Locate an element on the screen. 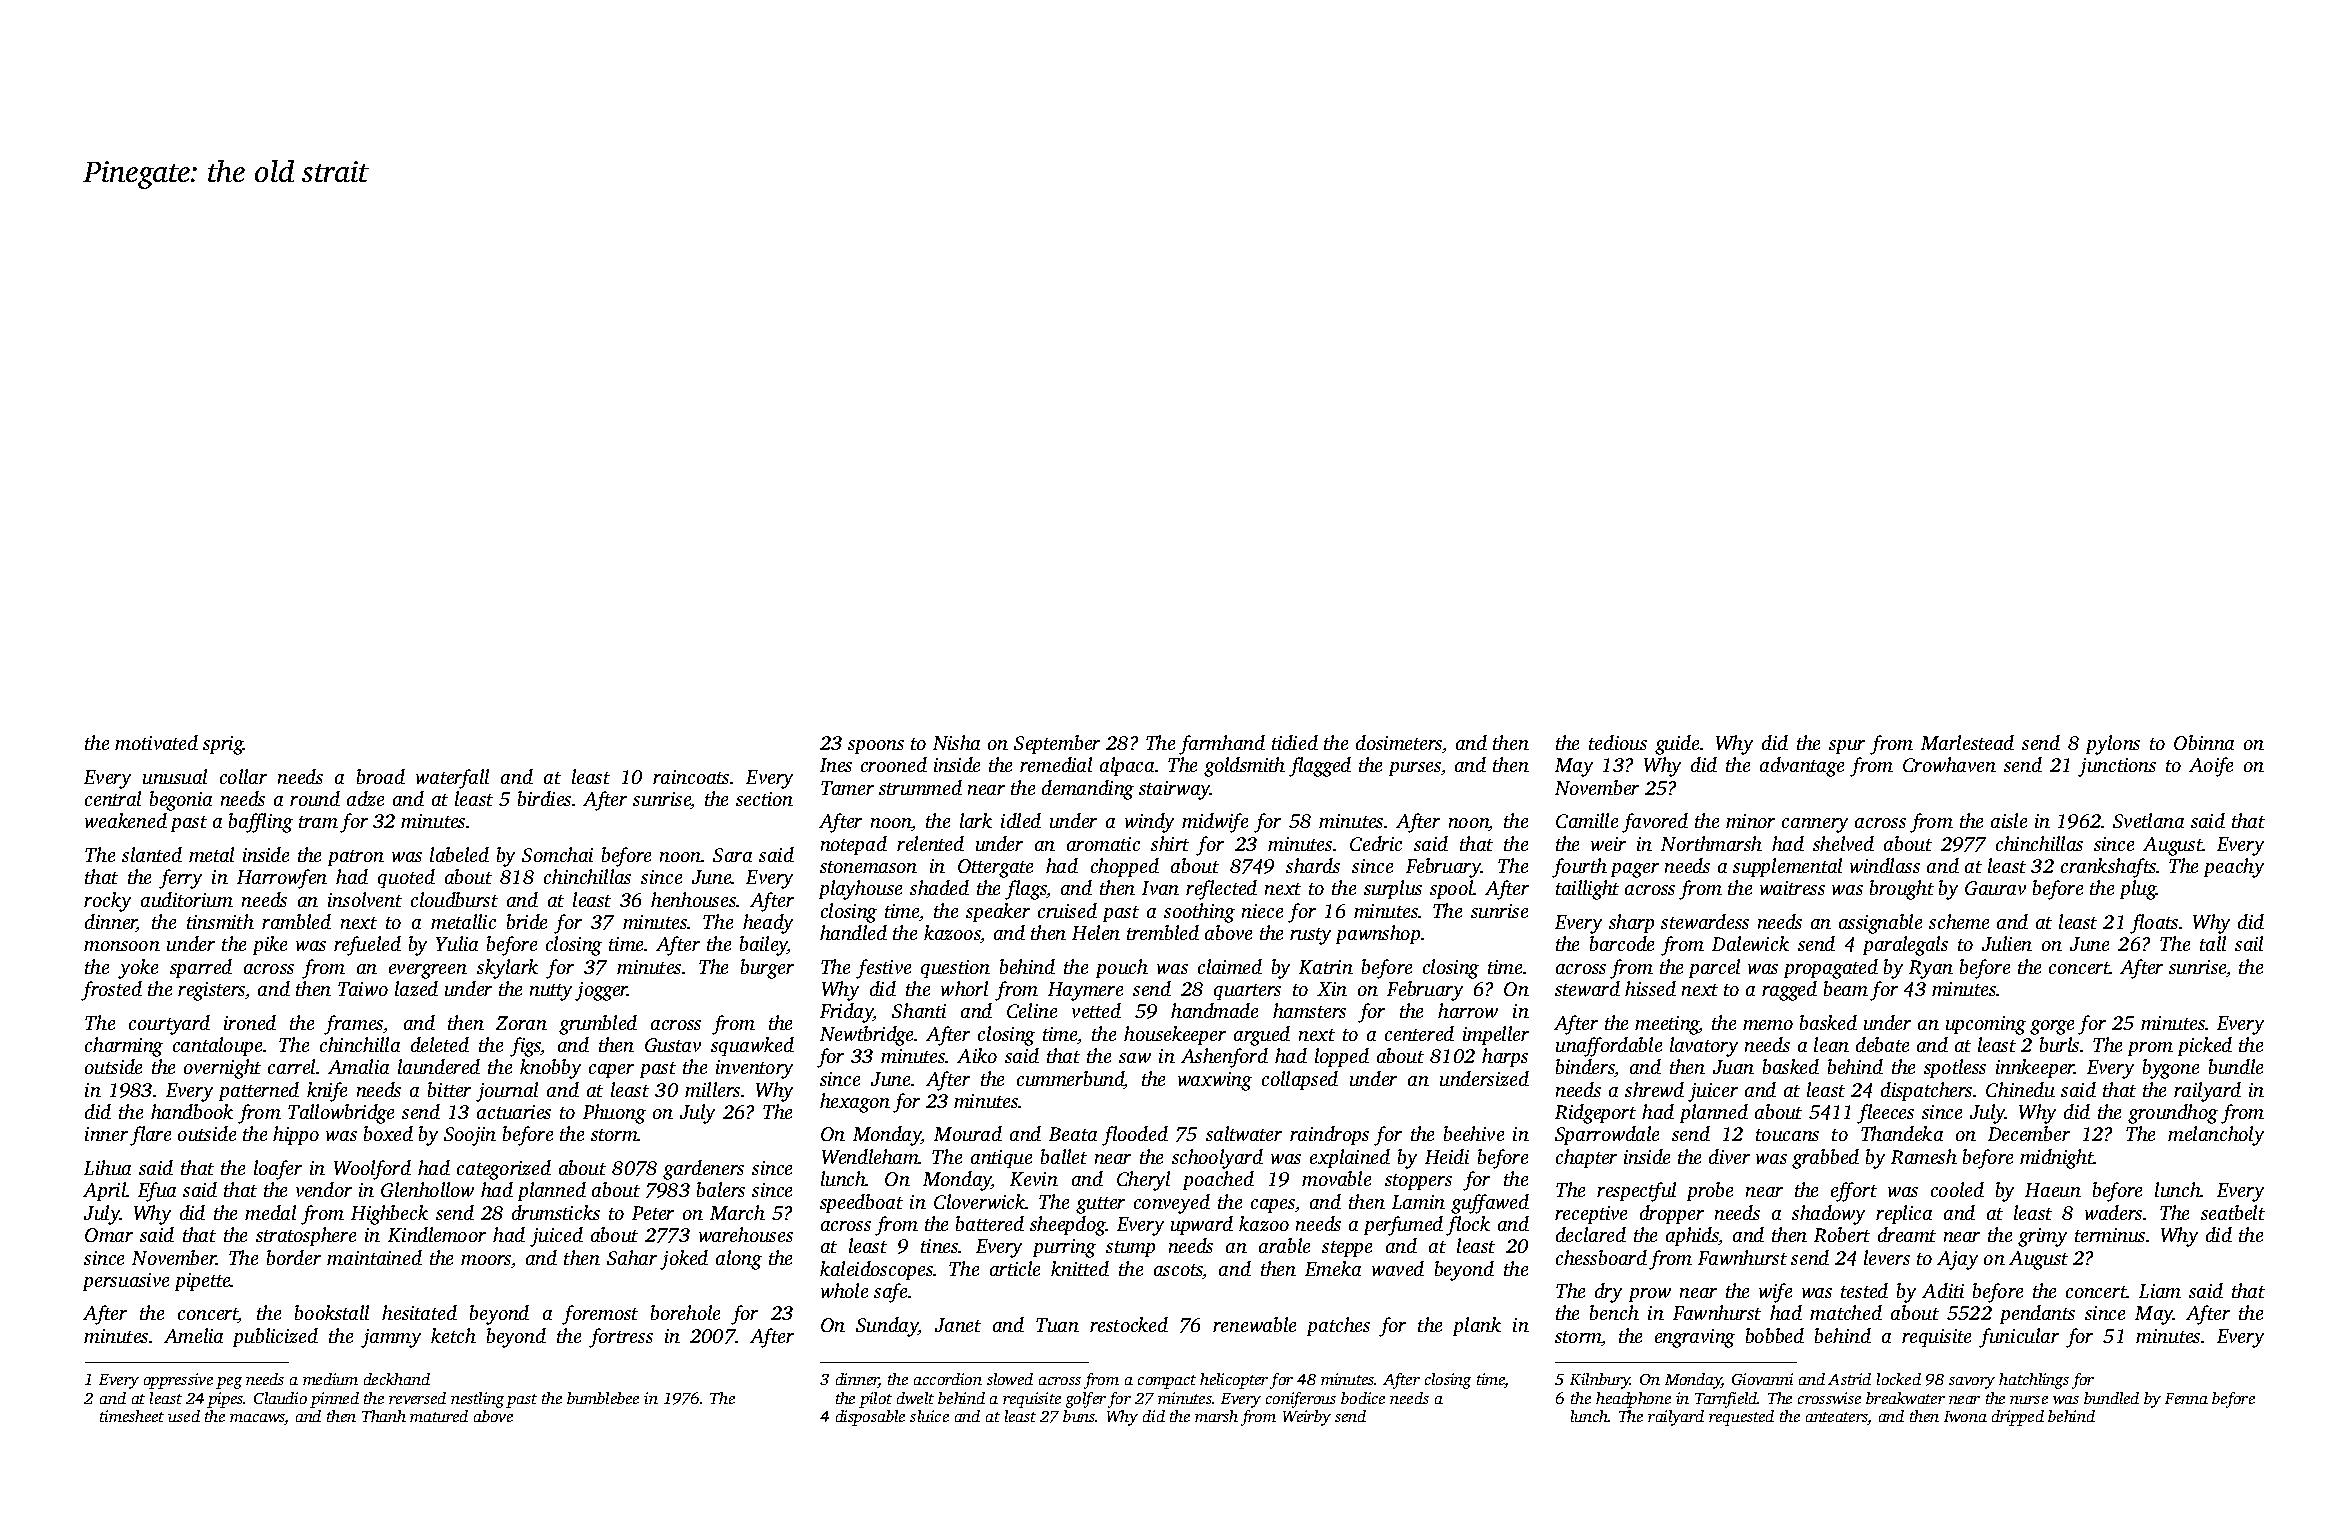 This screenshot has width=2349, height=1520. Nisha is located at coordinates (956, 742).
